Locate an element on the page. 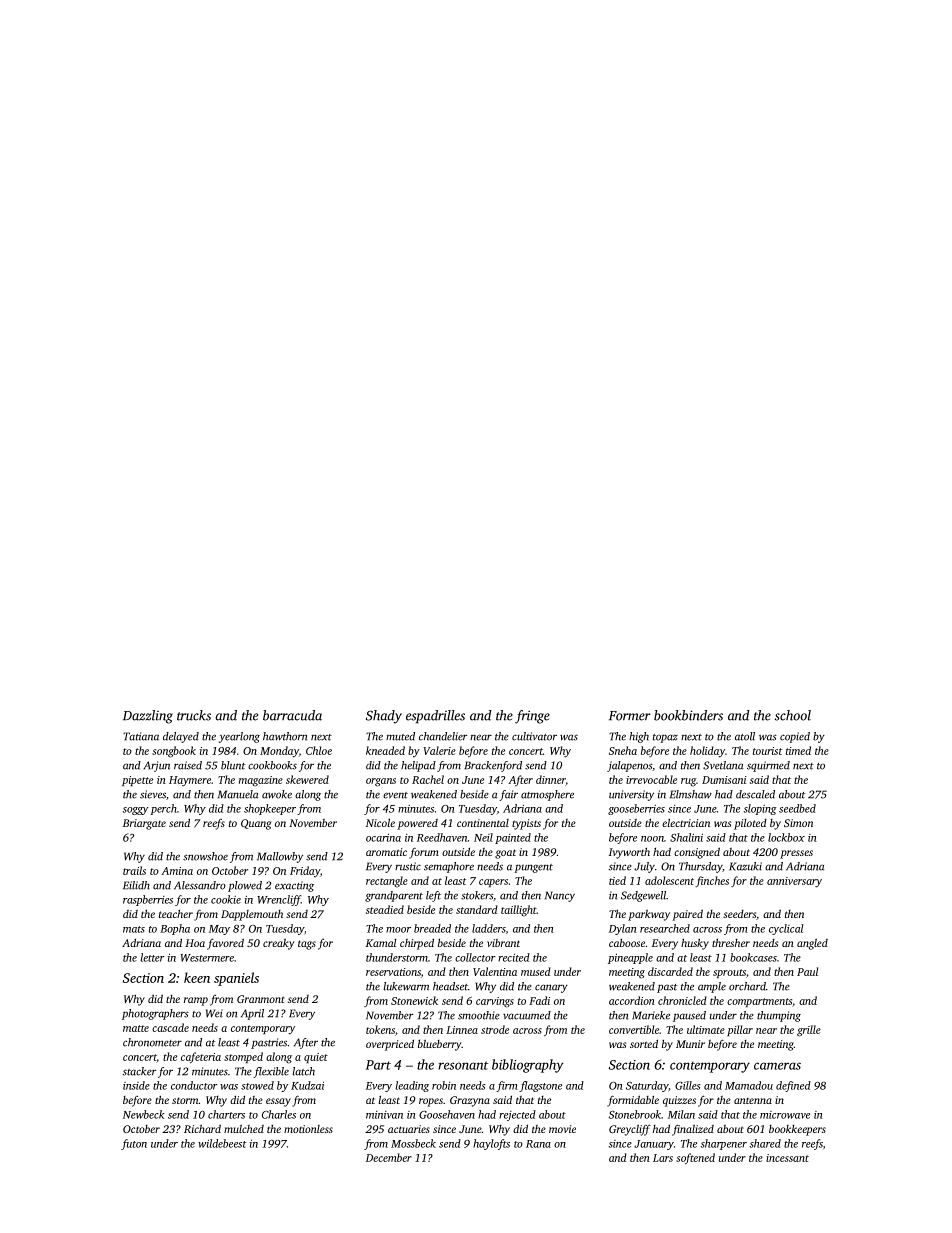  cultivator is located at coordinates (534, 736).
